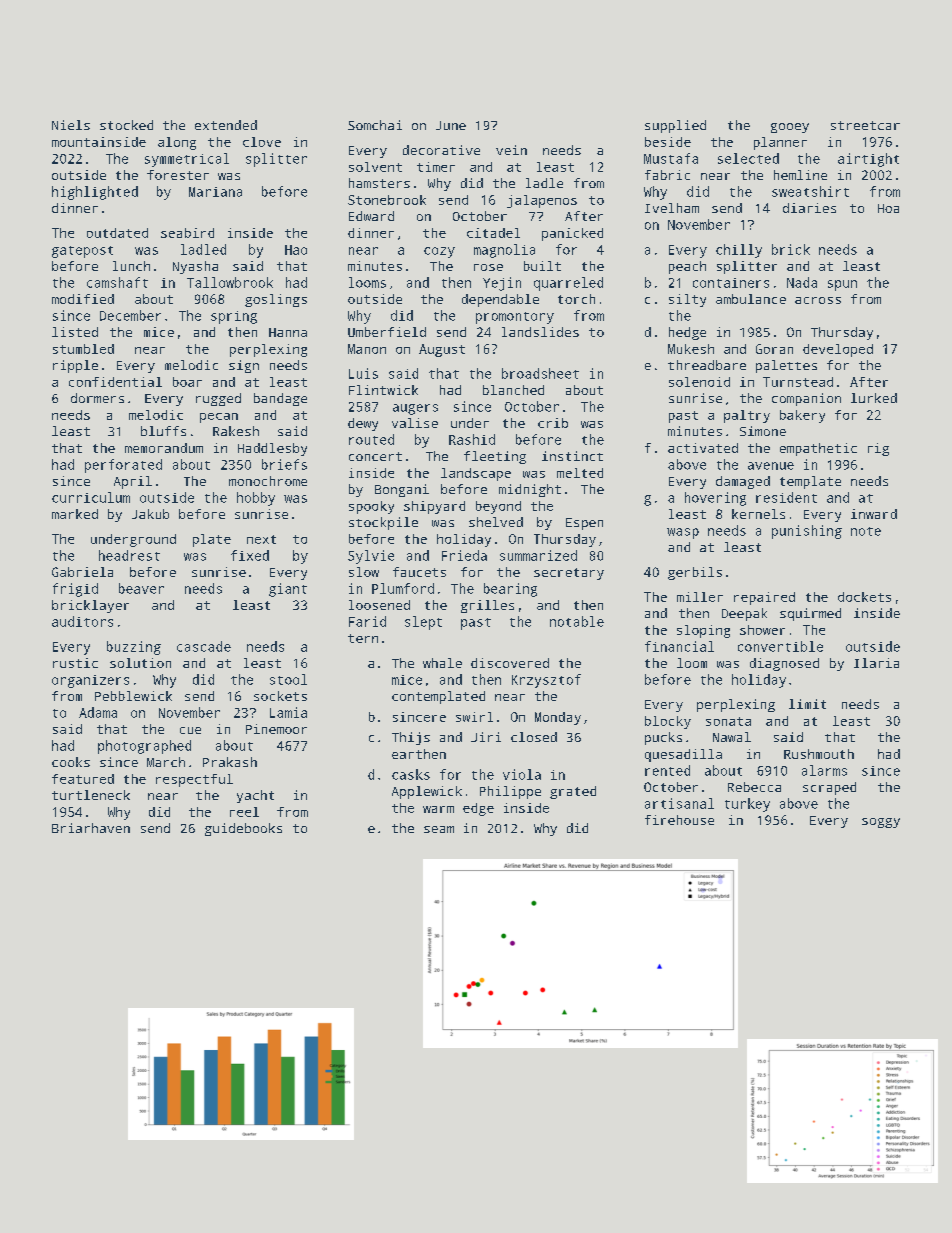 Image resolution: width=952 pixels, height=1233 pixels. Describe the element at coordinates (82, 621) in the screenshot. I see `auditors` at that location.
